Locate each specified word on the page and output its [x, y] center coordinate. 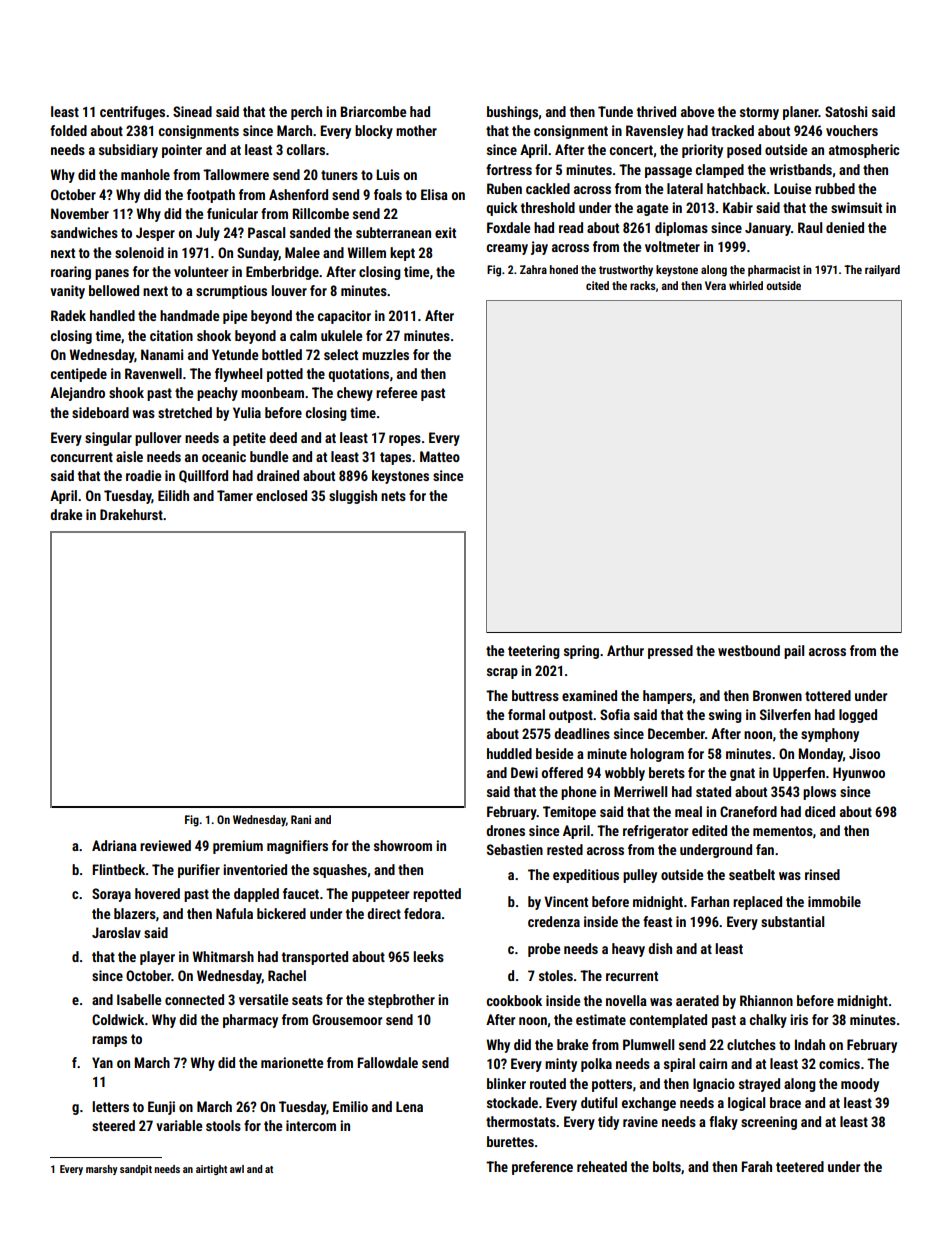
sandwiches [84, 232]
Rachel [287, 975]
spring [581, 652]
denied [845, 227]
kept [402, 254]
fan [765, 849]
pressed [670, 652]
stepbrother [401, 1001]
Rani [301, 819]
